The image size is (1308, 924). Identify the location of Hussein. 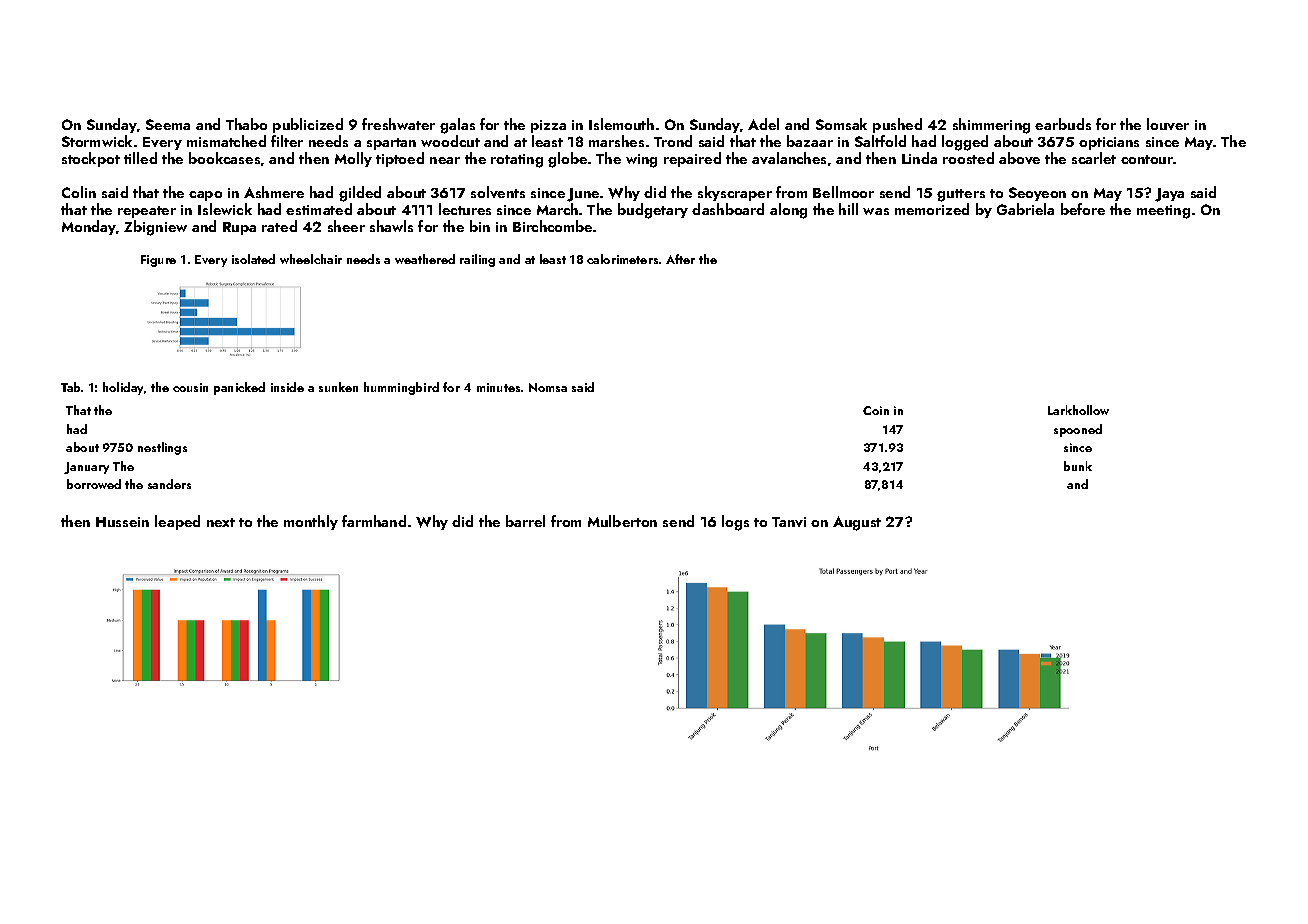
(122, 522).
